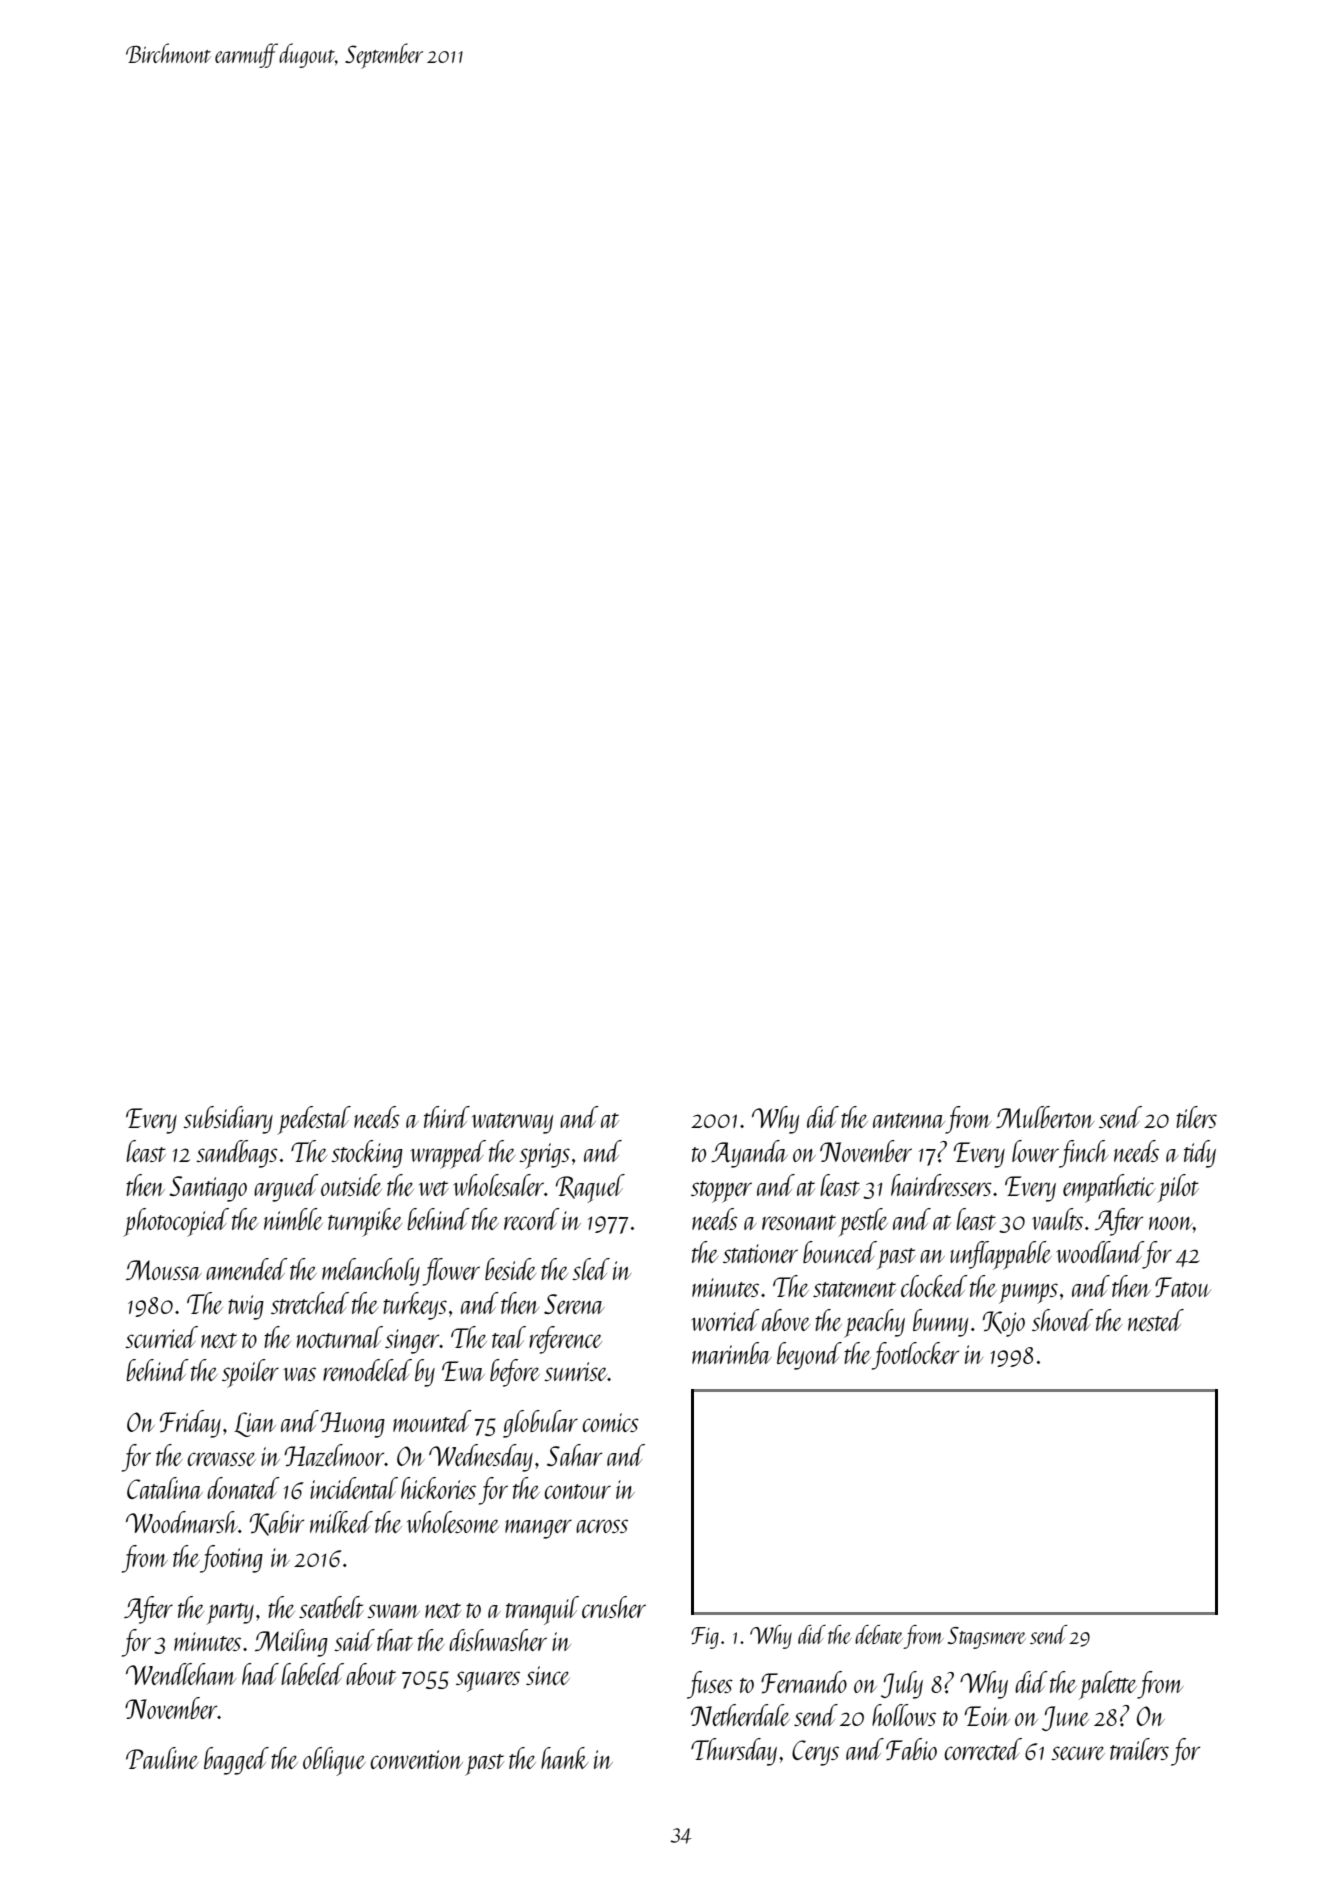 This document has height=1900, width=1344. What do you see at coordinates (854, 1289) in the document?
I see `statement` at bounding box center [854, 1289].
